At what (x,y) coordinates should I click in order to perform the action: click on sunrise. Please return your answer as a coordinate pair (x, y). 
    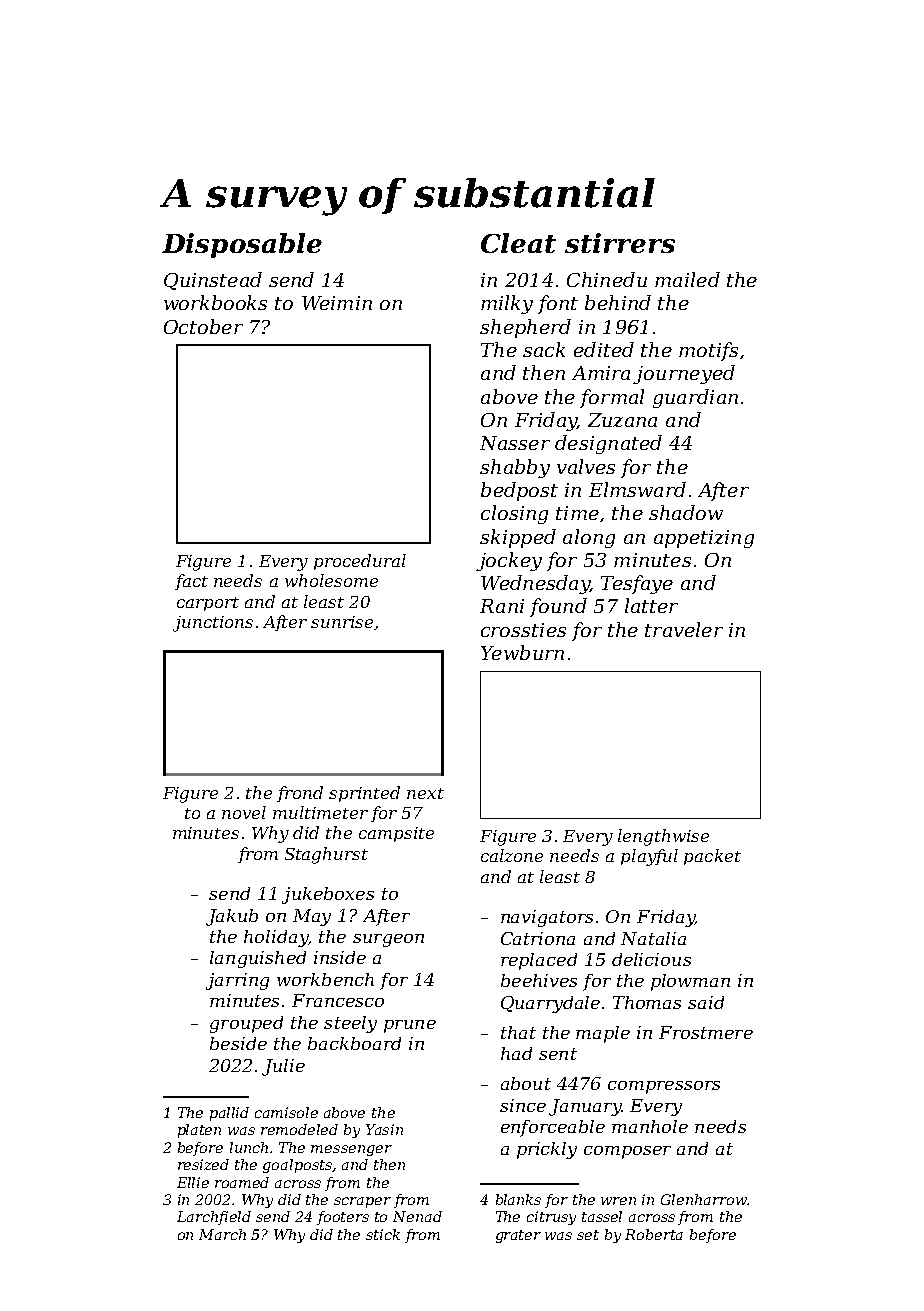
    Looking at the image, I should click on (342, 622).
